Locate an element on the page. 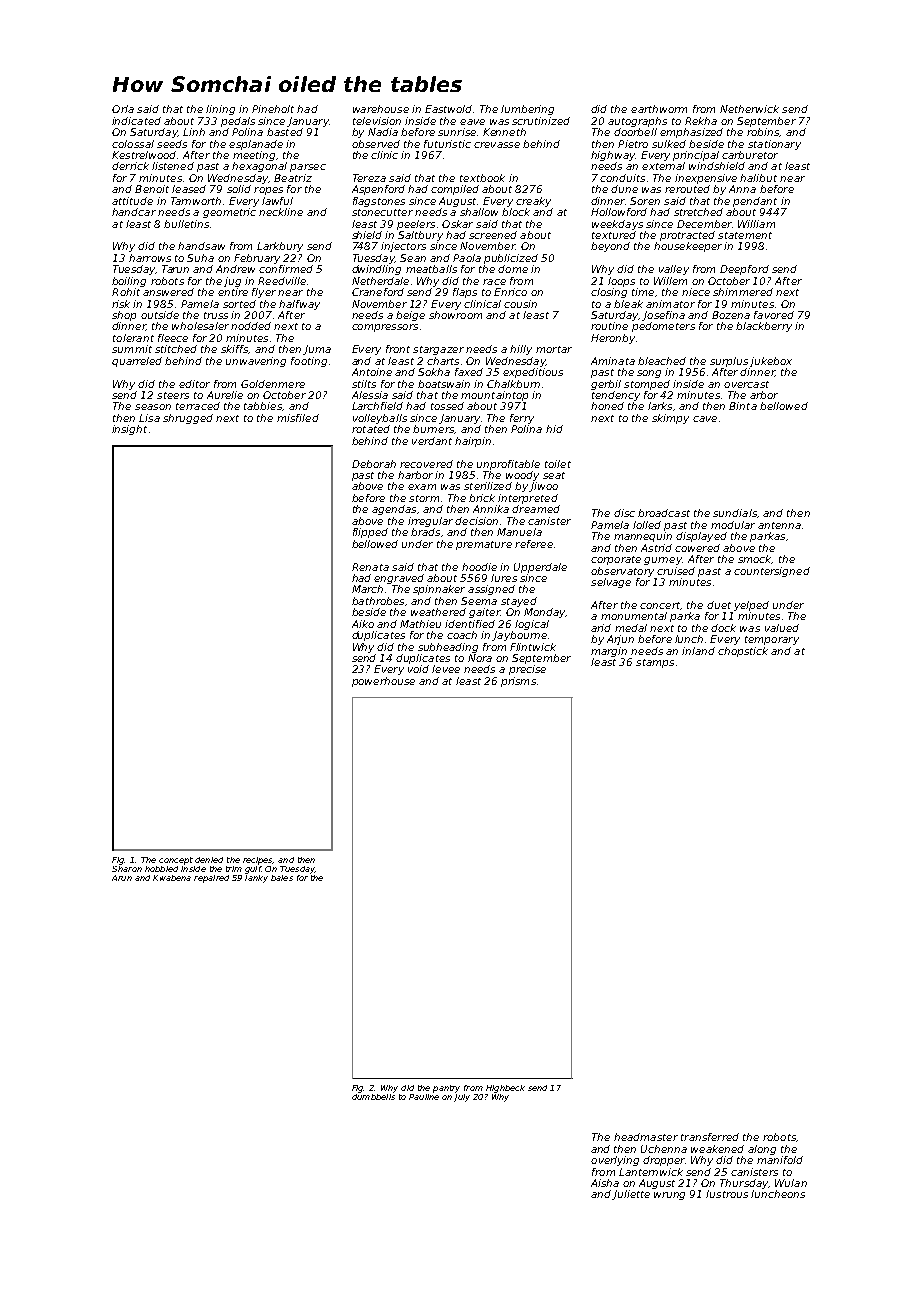 Image resolution: width=924 pixels, height=1308 pixels. chopstick is located at coordinates (743, 652).
